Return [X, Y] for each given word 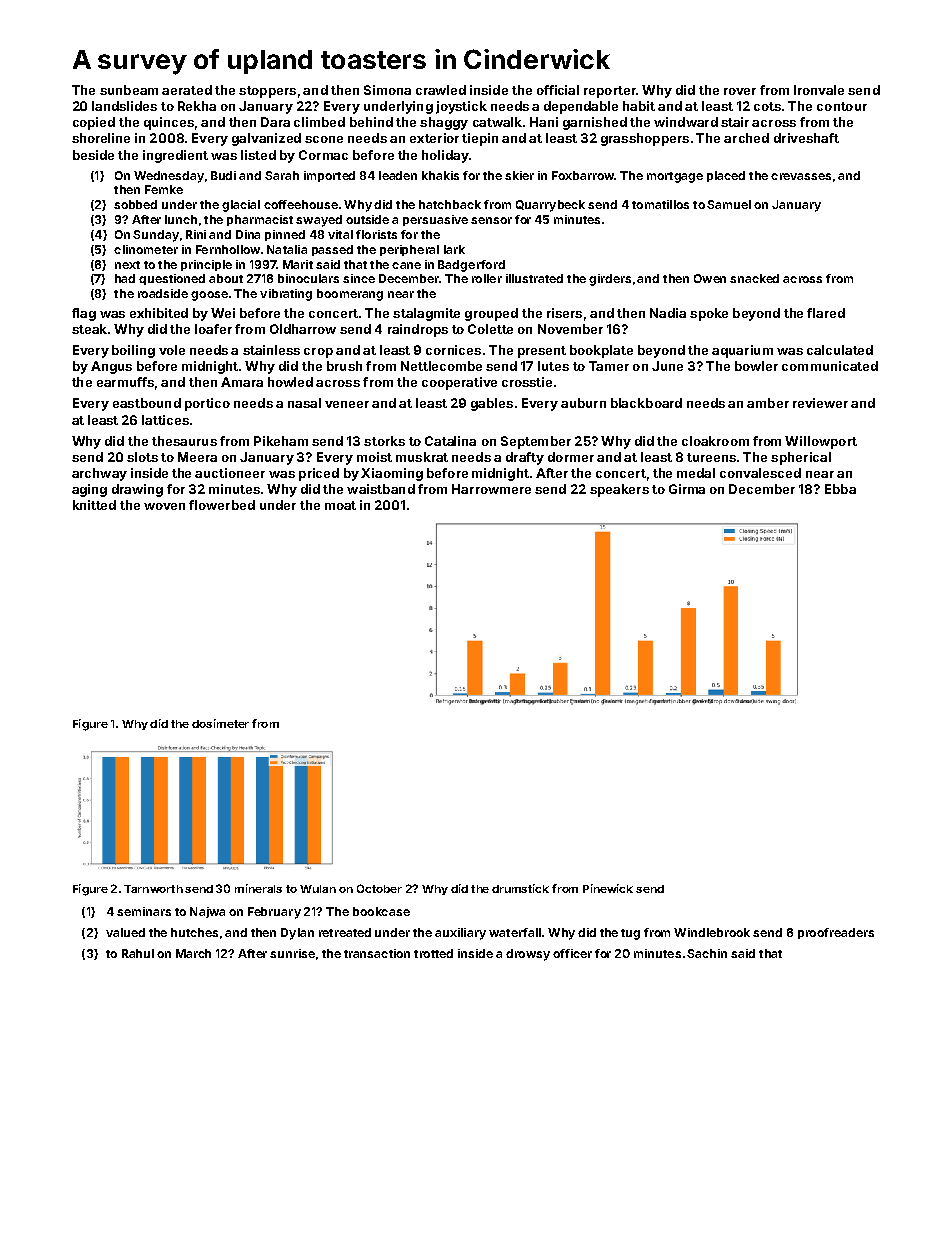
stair [735, 122]
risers [564, 313]
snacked [754, 278]
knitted [94, 505]
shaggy [444, 123]
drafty [525, 458]
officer [572, 953]
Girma [687, 489]
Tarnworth [153, 889]
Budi [223, 175]
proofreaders [836, 933]
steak [89, 329]
